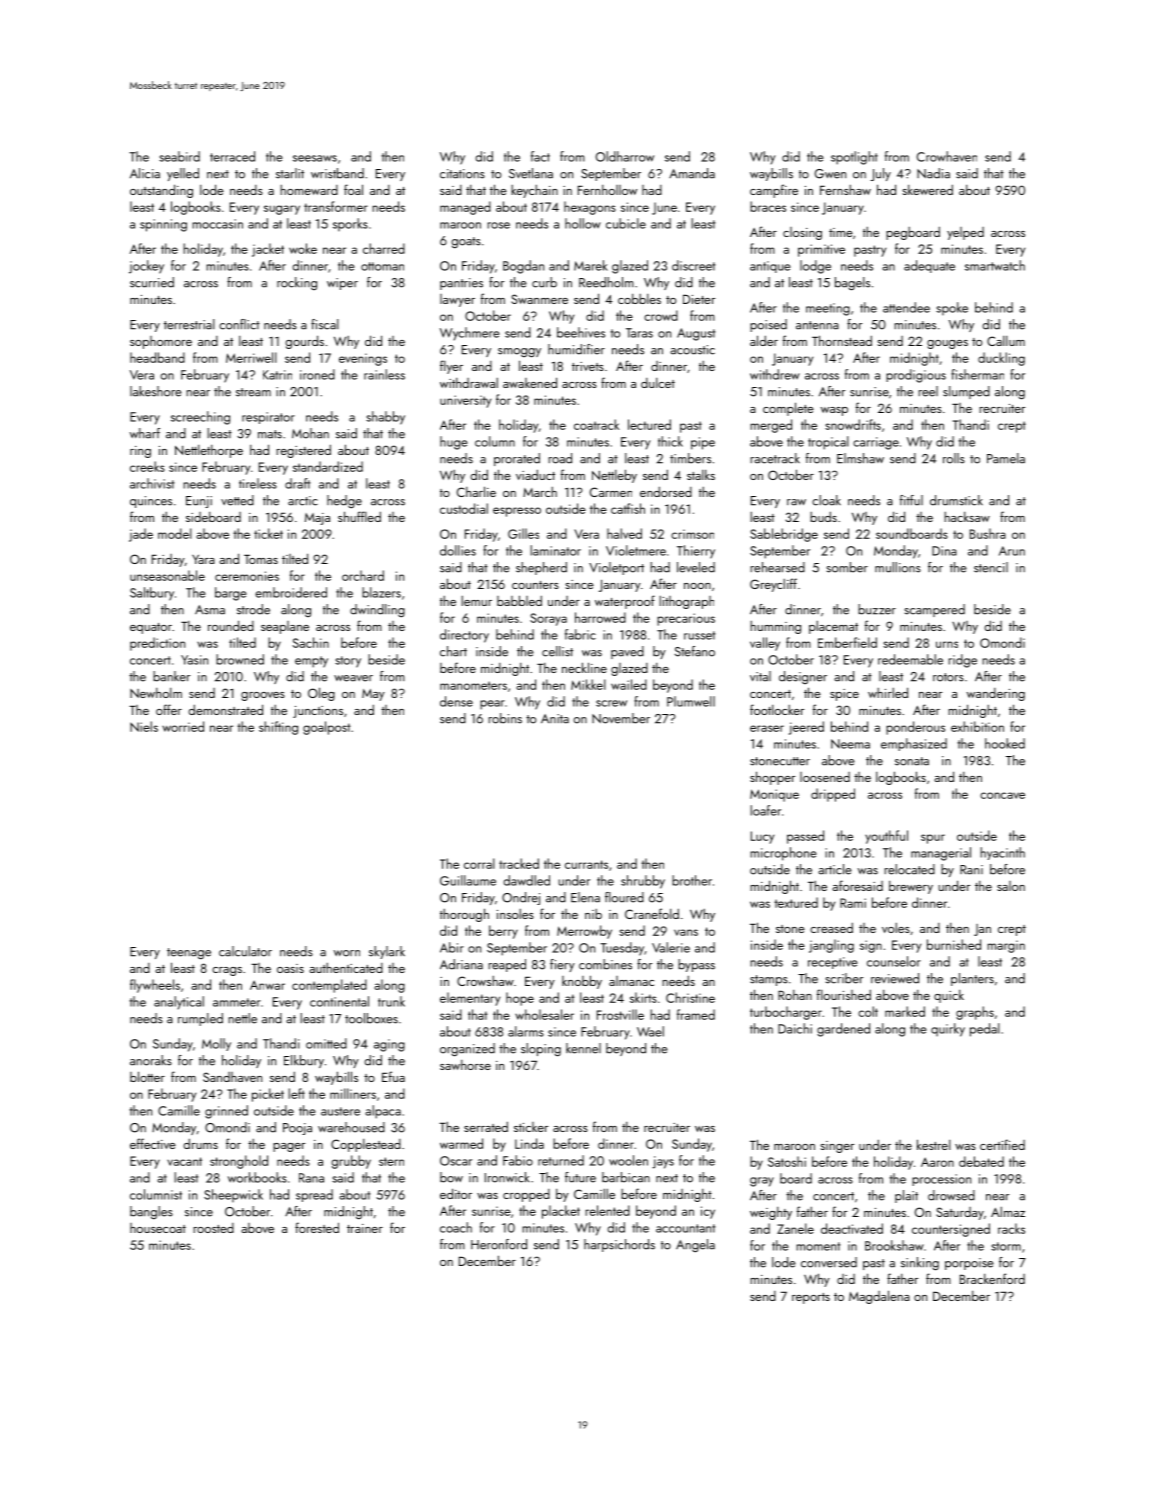  Describe the element at coordinates (933, 839) in the image. I see `spur` at that location.
